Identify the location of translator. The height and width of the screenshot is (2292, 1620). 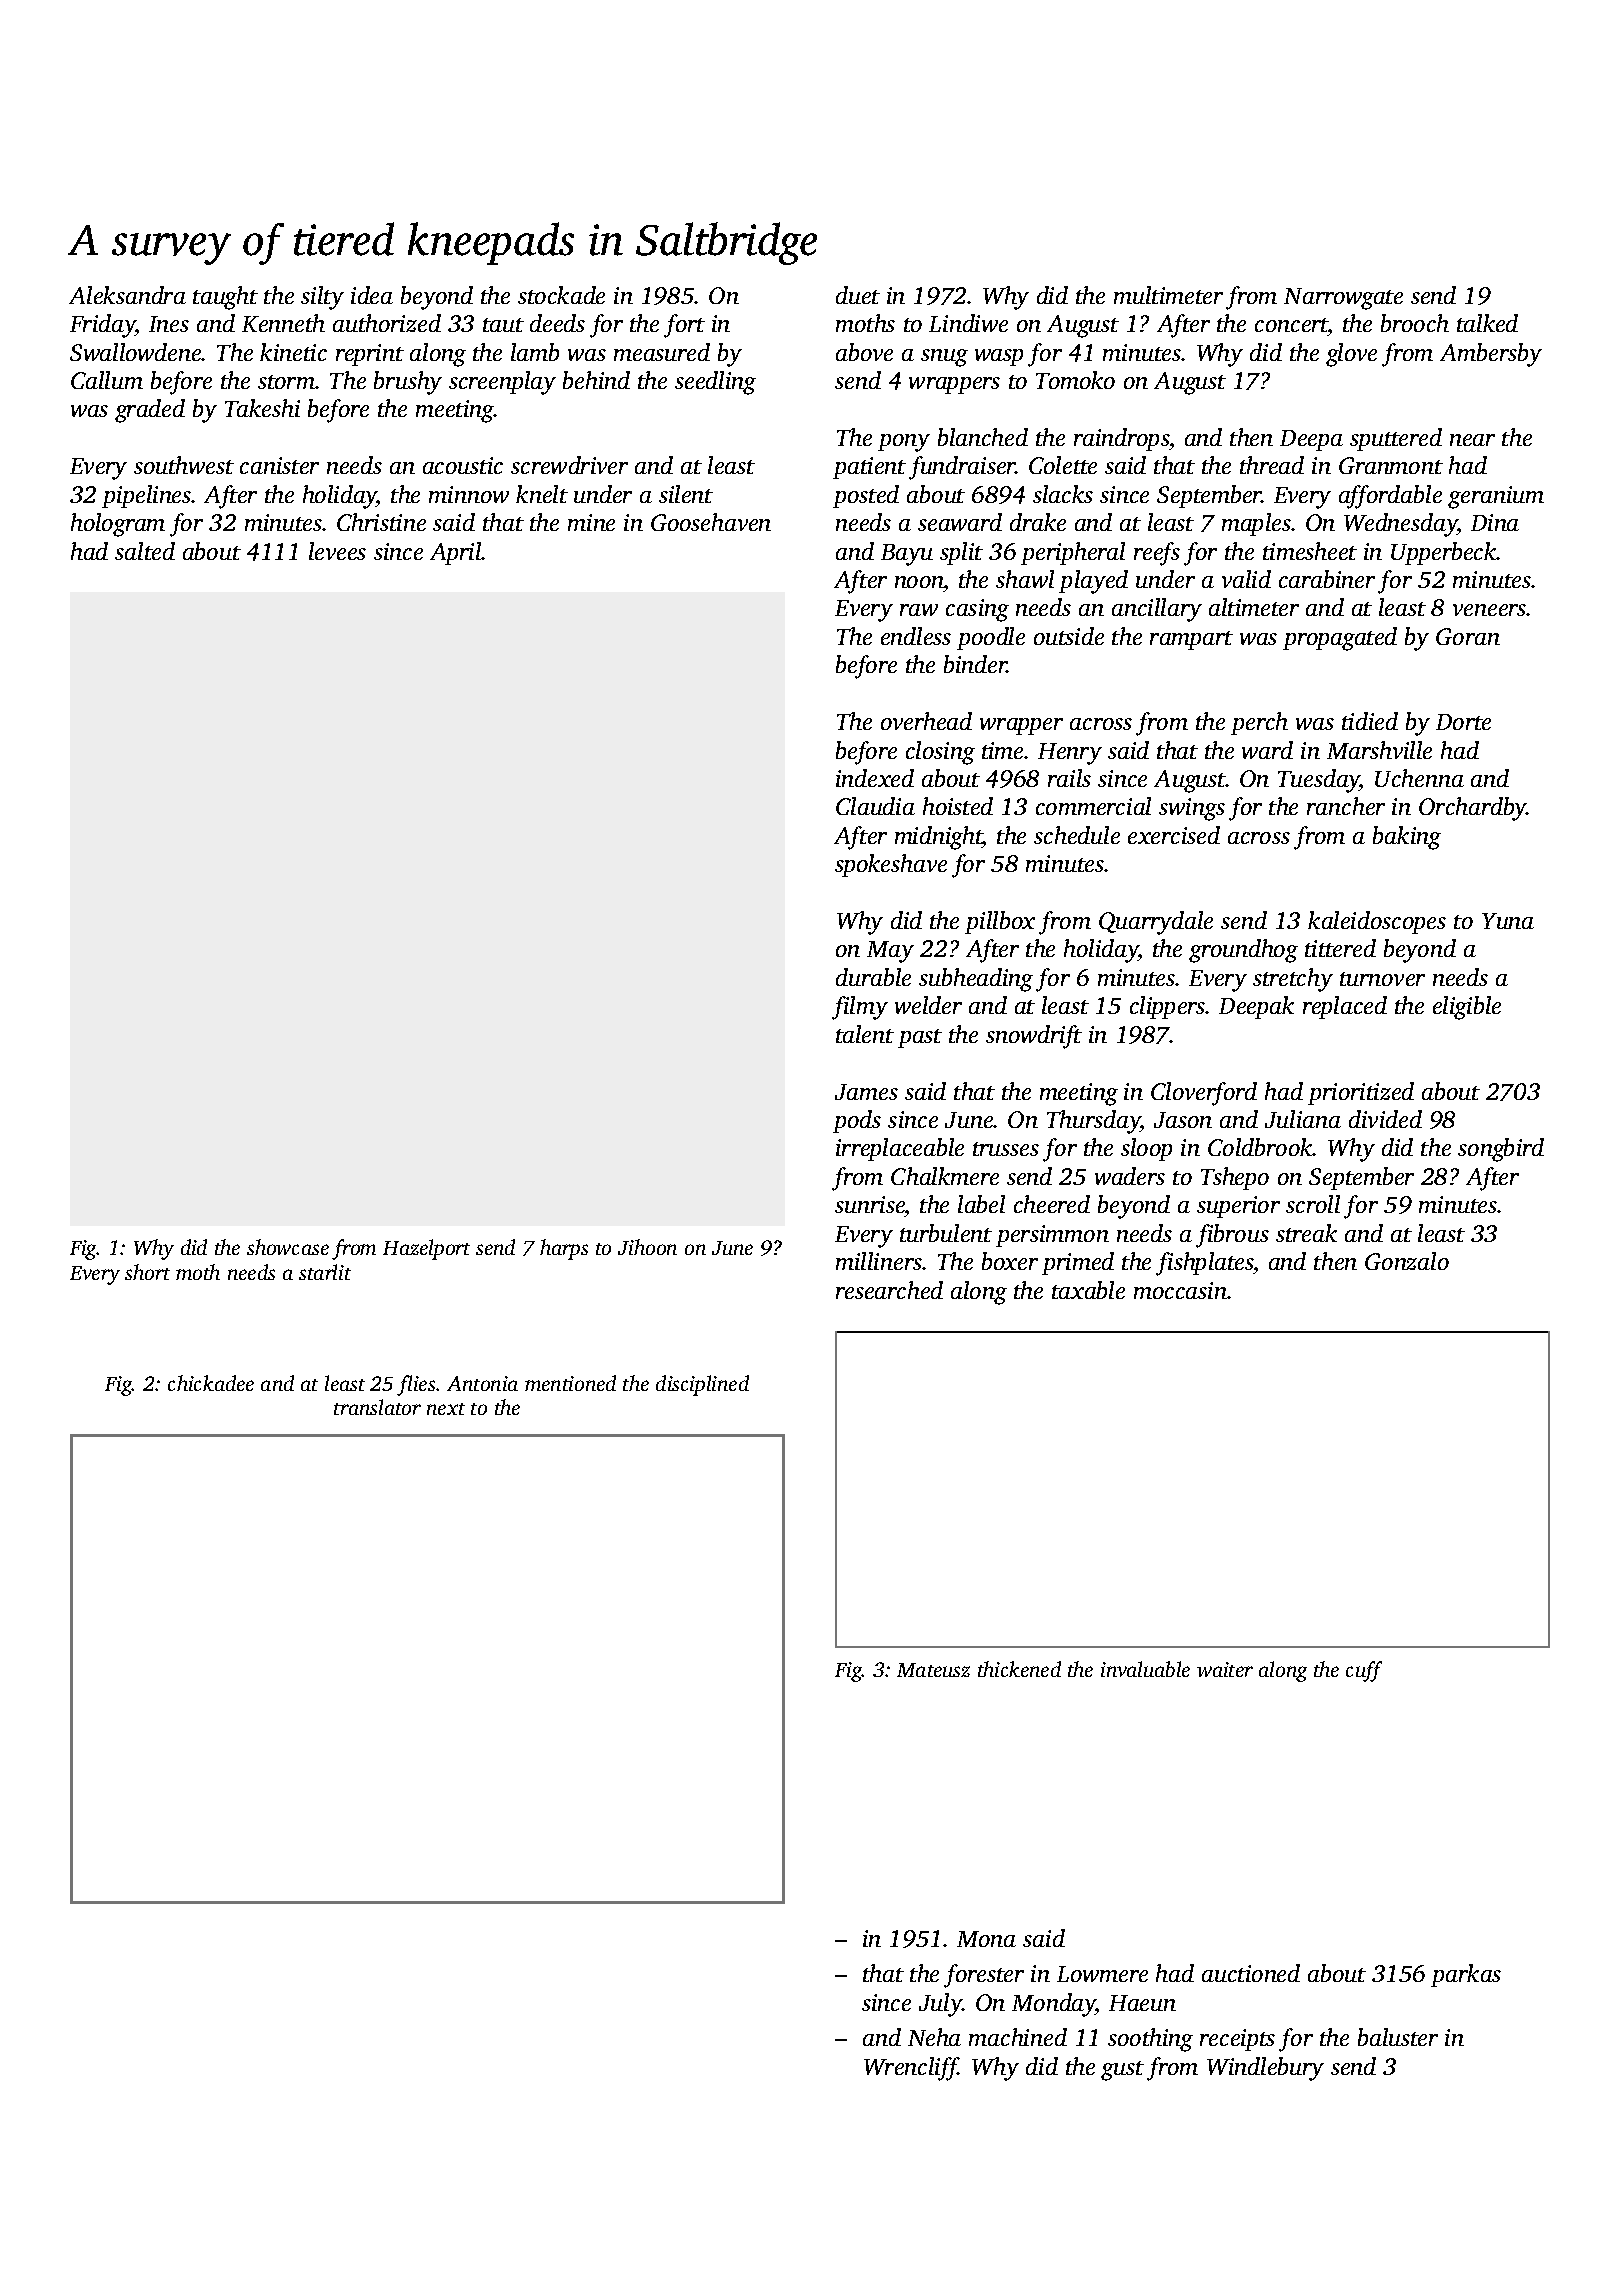
(377, 1407).
